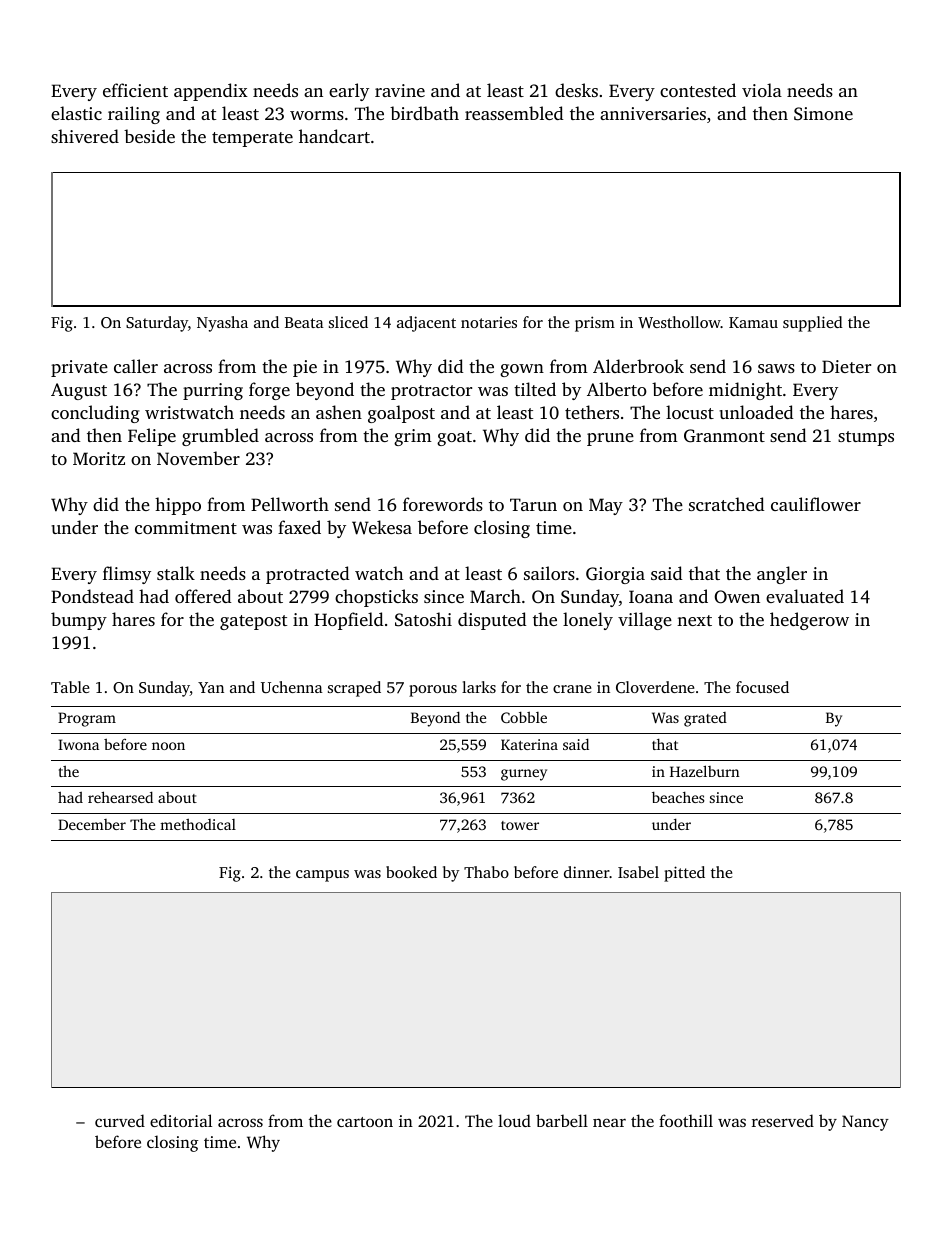 Image resolution: width=952 pixels, height=1233 pixels. What do you see at coordinates (753, 322) in the document?
I see `Kamau` at bounding box center [753, 322].
